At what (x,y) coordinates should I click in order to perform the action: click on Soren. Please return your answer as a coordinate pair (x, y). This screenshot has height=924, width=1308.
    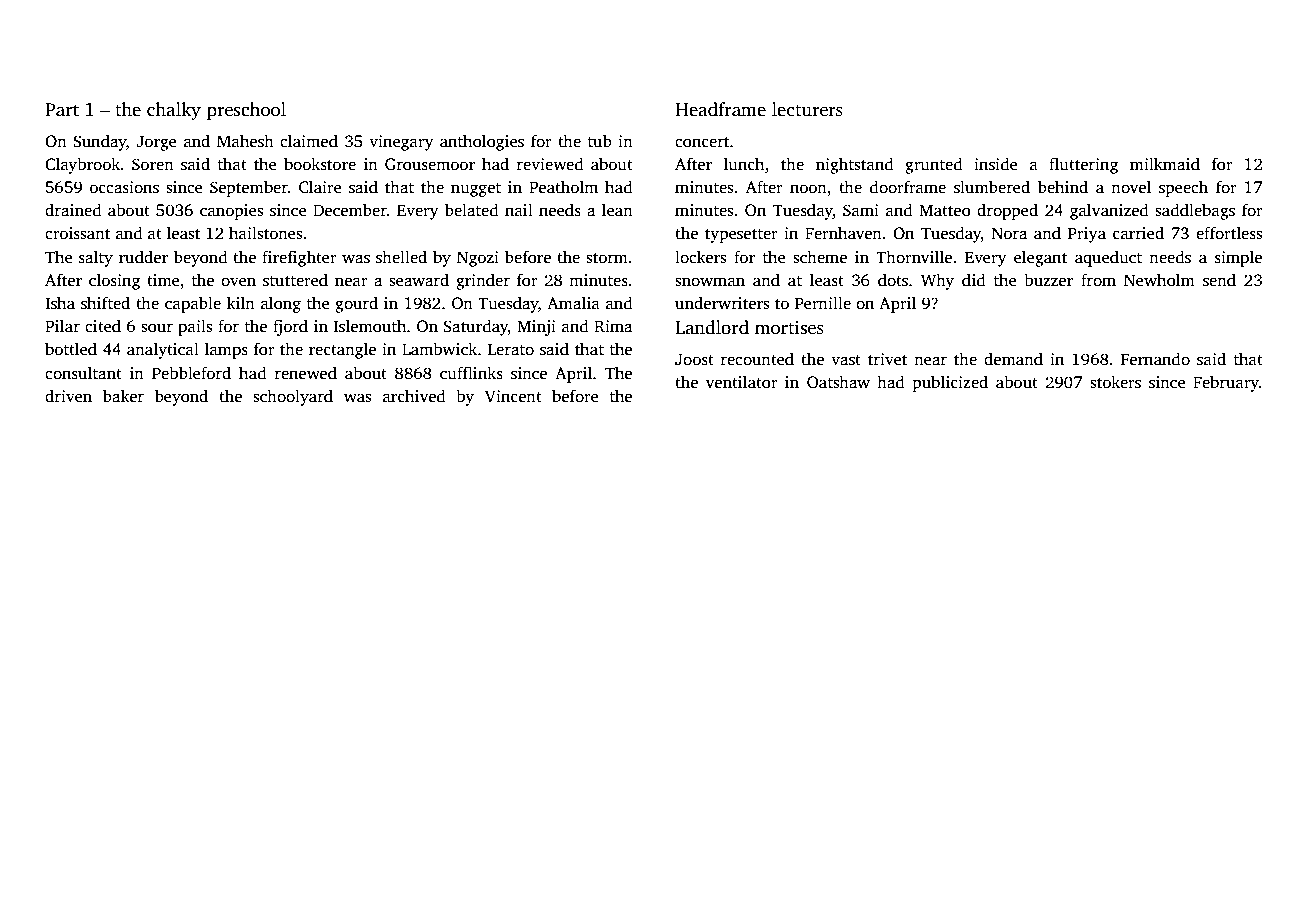
    Looking at the image, I should click on (153, 164).
